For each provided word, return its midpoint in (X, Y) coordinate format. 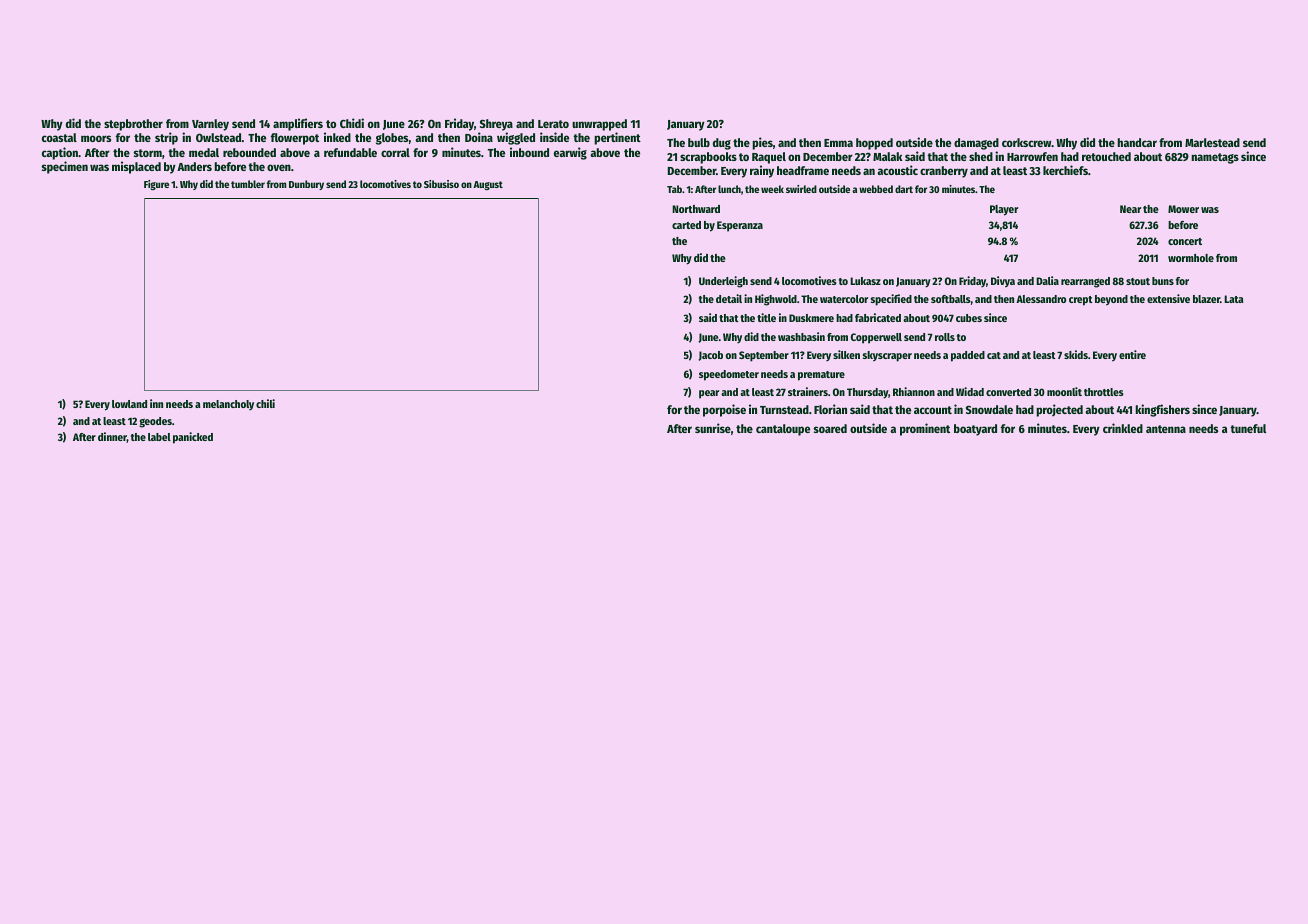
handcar (1137, 142)
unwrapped (599, 125)
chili (265, 403)
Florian (830, 409)
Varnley (210, 125)
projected (1059, 410)
